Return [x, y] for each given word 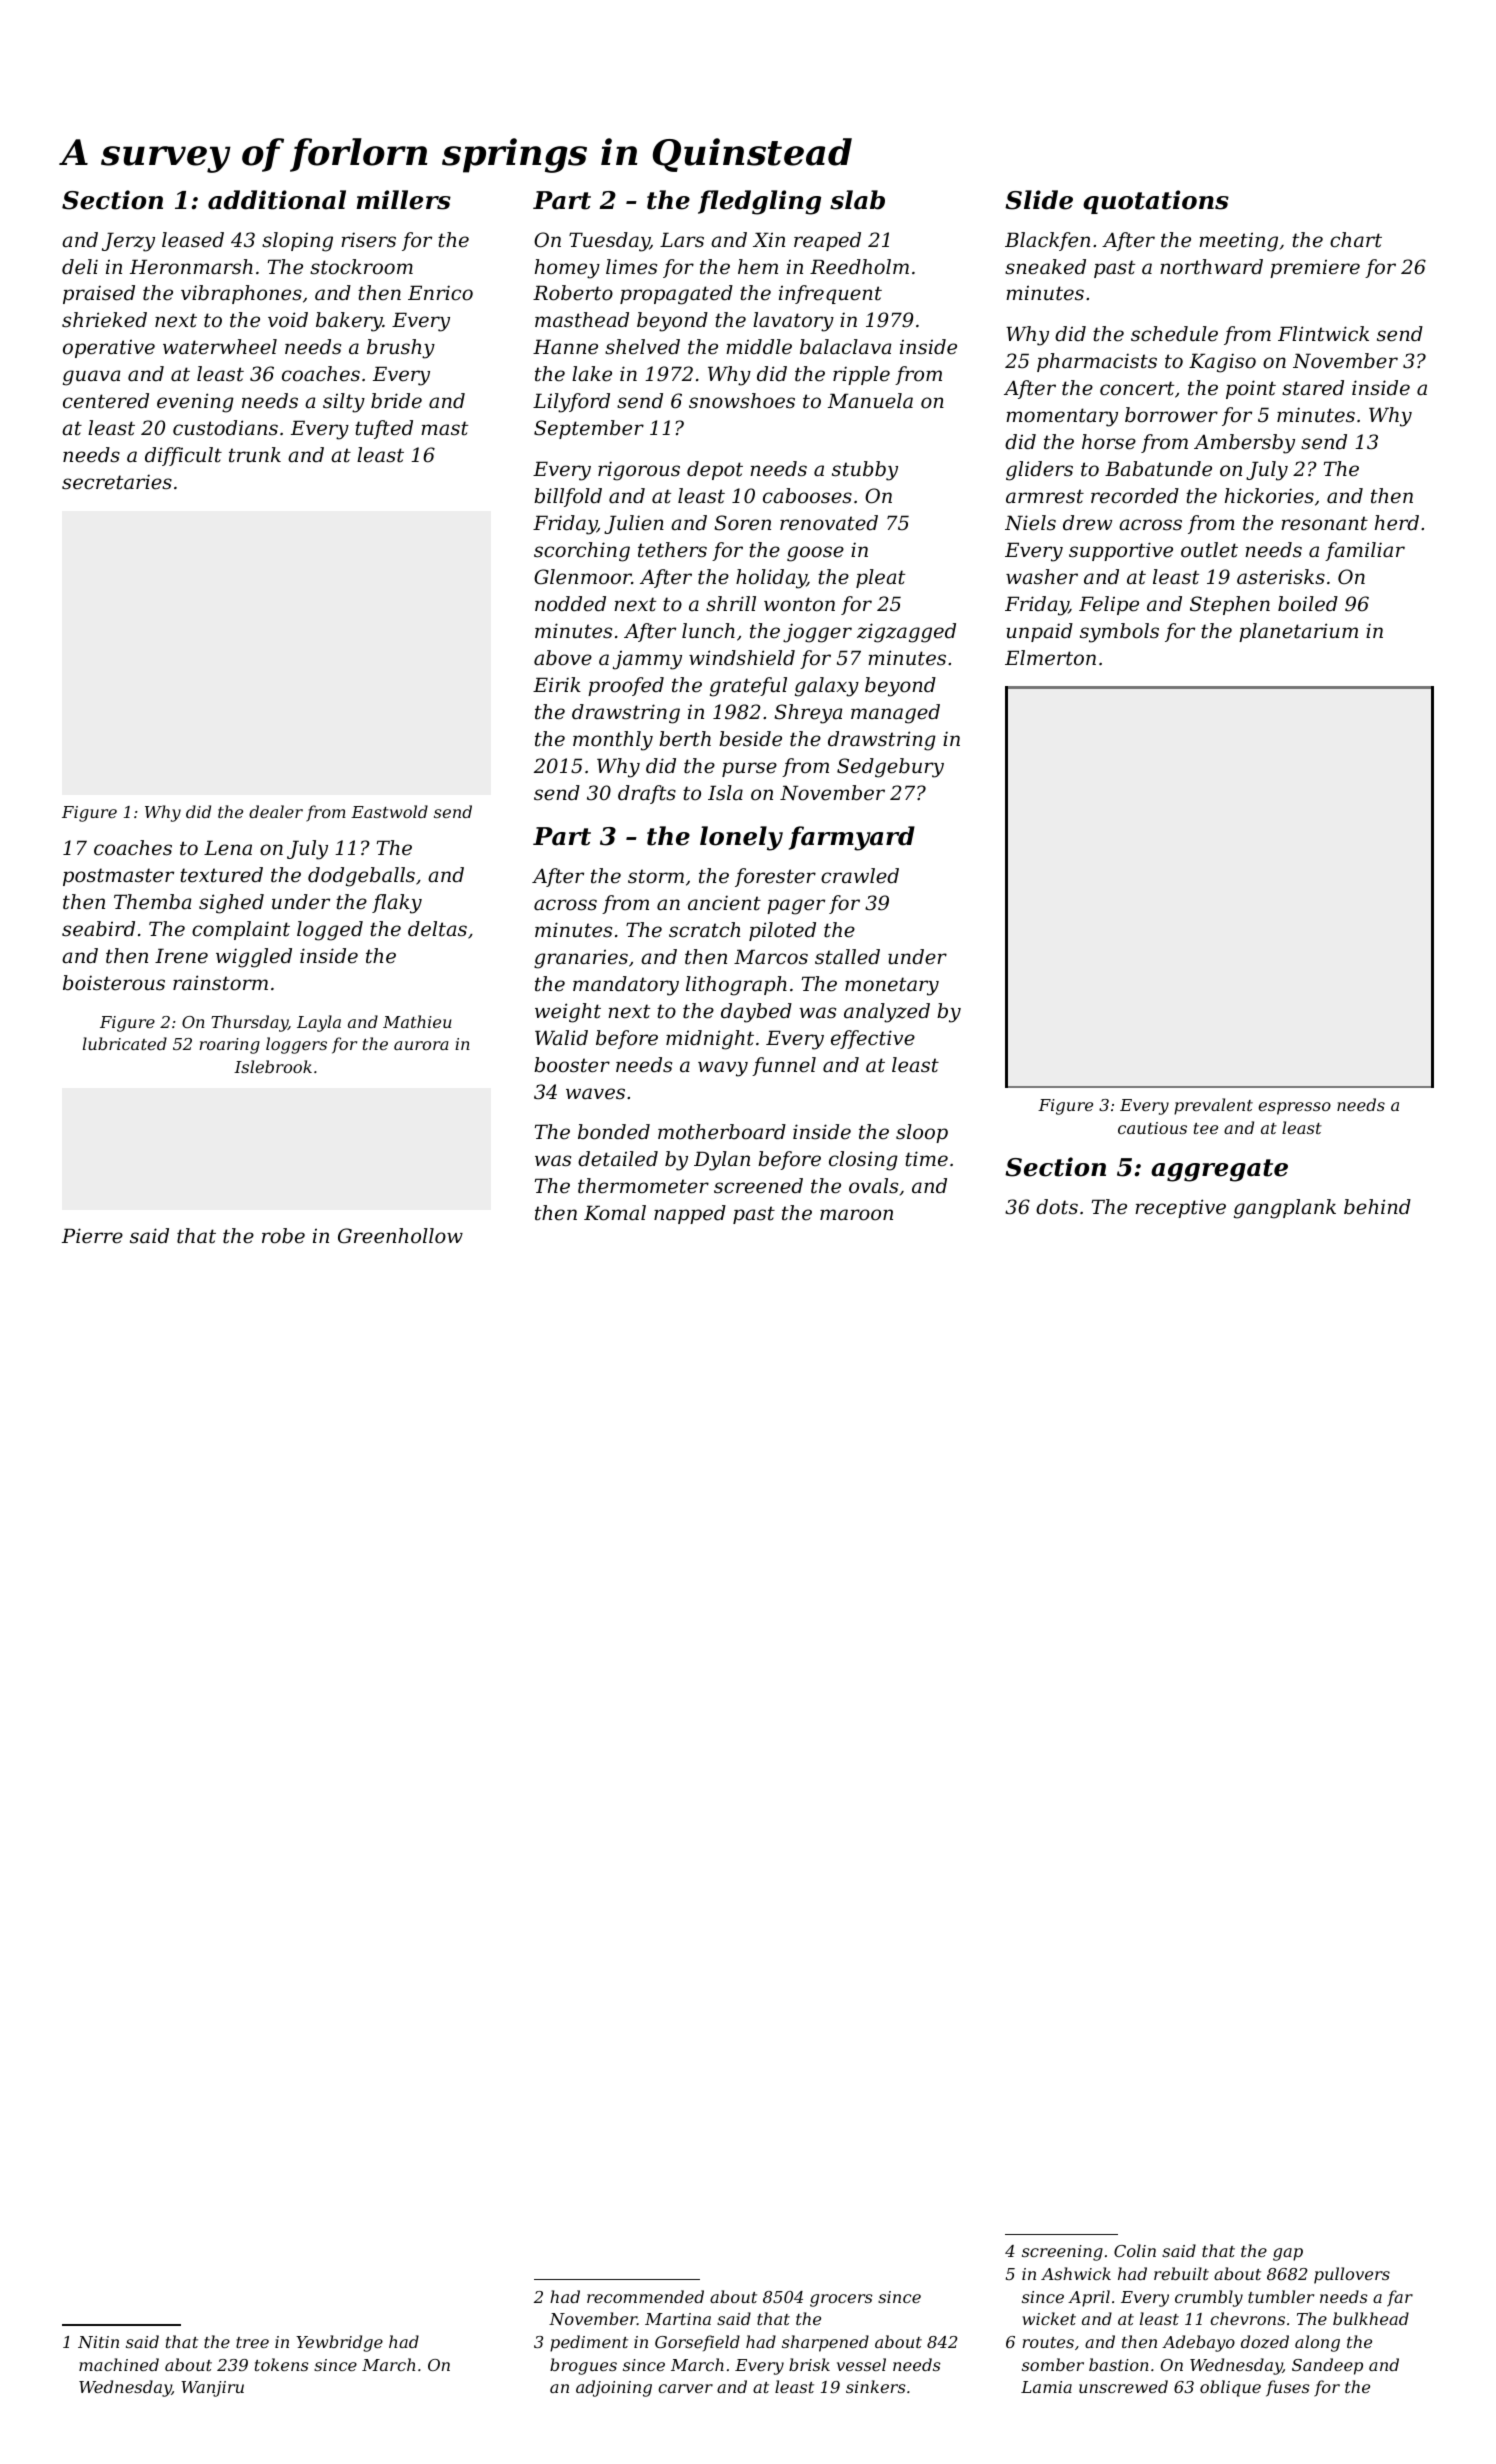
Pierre [92, 1236]
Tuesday [609, 242]
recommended [645, 2296]
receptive [1180, 1208]
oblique [1230, 2388]
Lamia [1046, 2387]
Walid [561, 1038]
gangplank [1285, 1209]
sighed [231, 904]
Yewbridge [339, 2343]
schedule [1174, 334]
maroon [856, 1215]
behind [1377, 1207]
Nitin [98, 2342]
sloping [297, 242]
